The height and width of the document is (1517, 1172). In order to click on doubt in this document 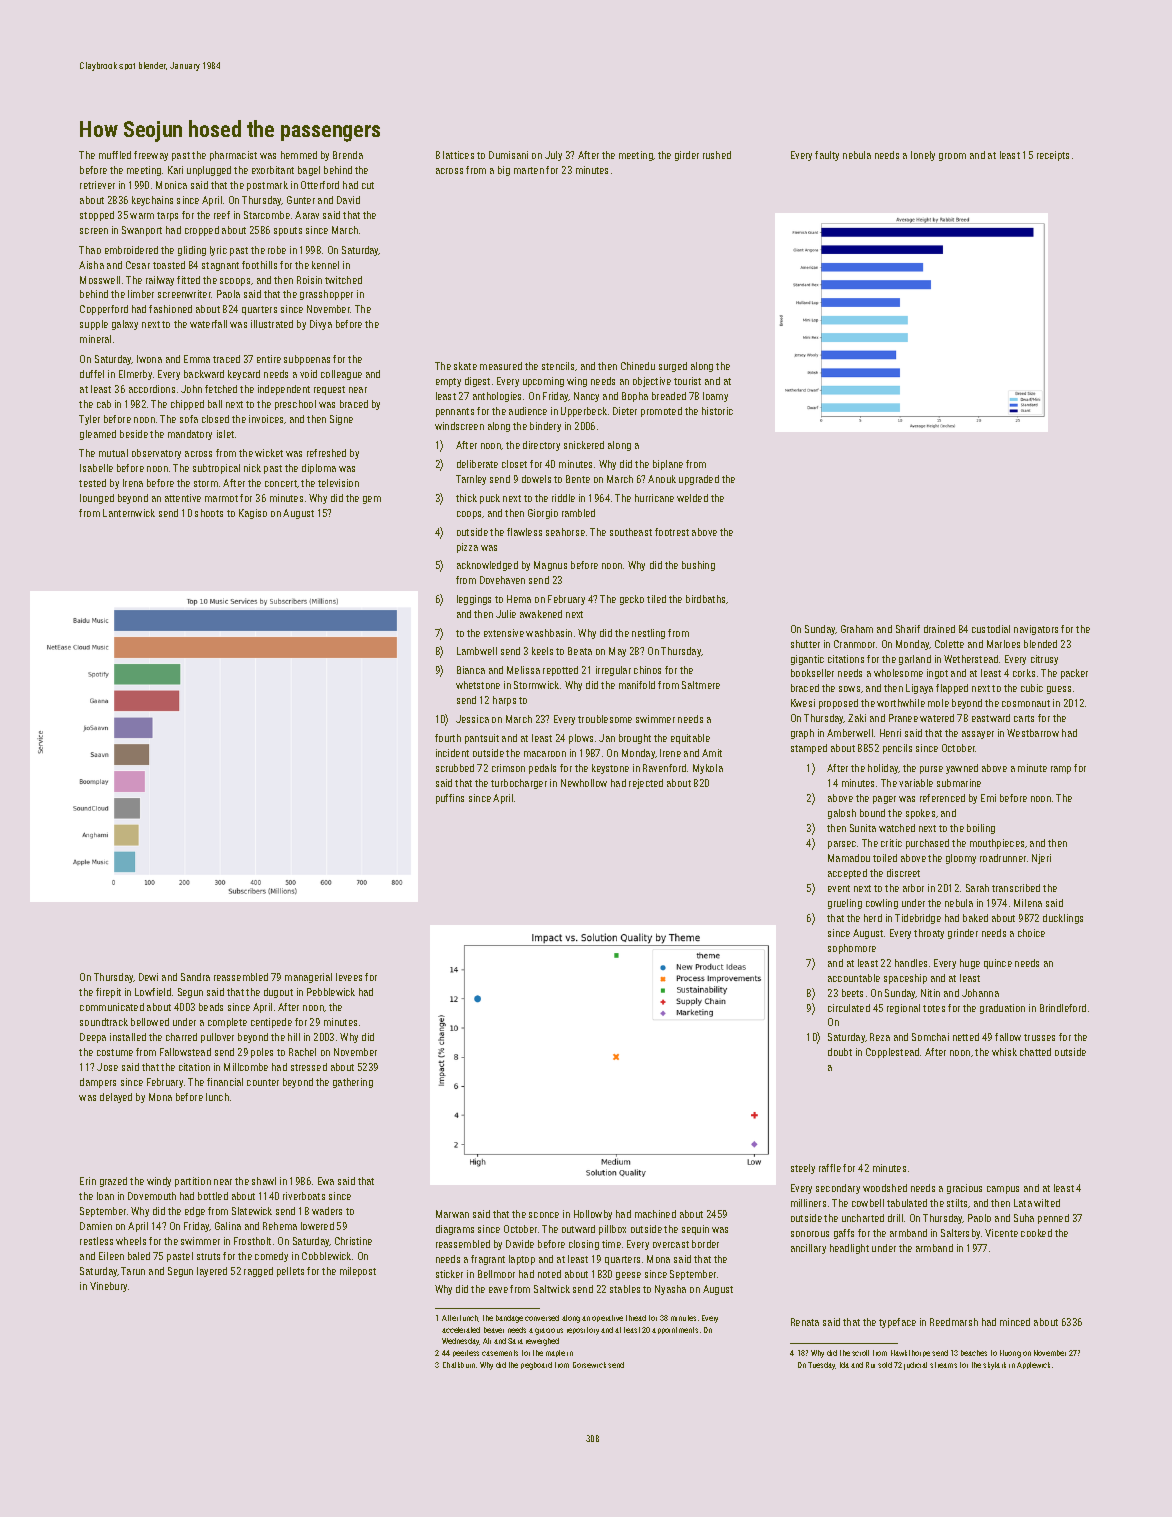, I will do `click(840, 1052)`.
